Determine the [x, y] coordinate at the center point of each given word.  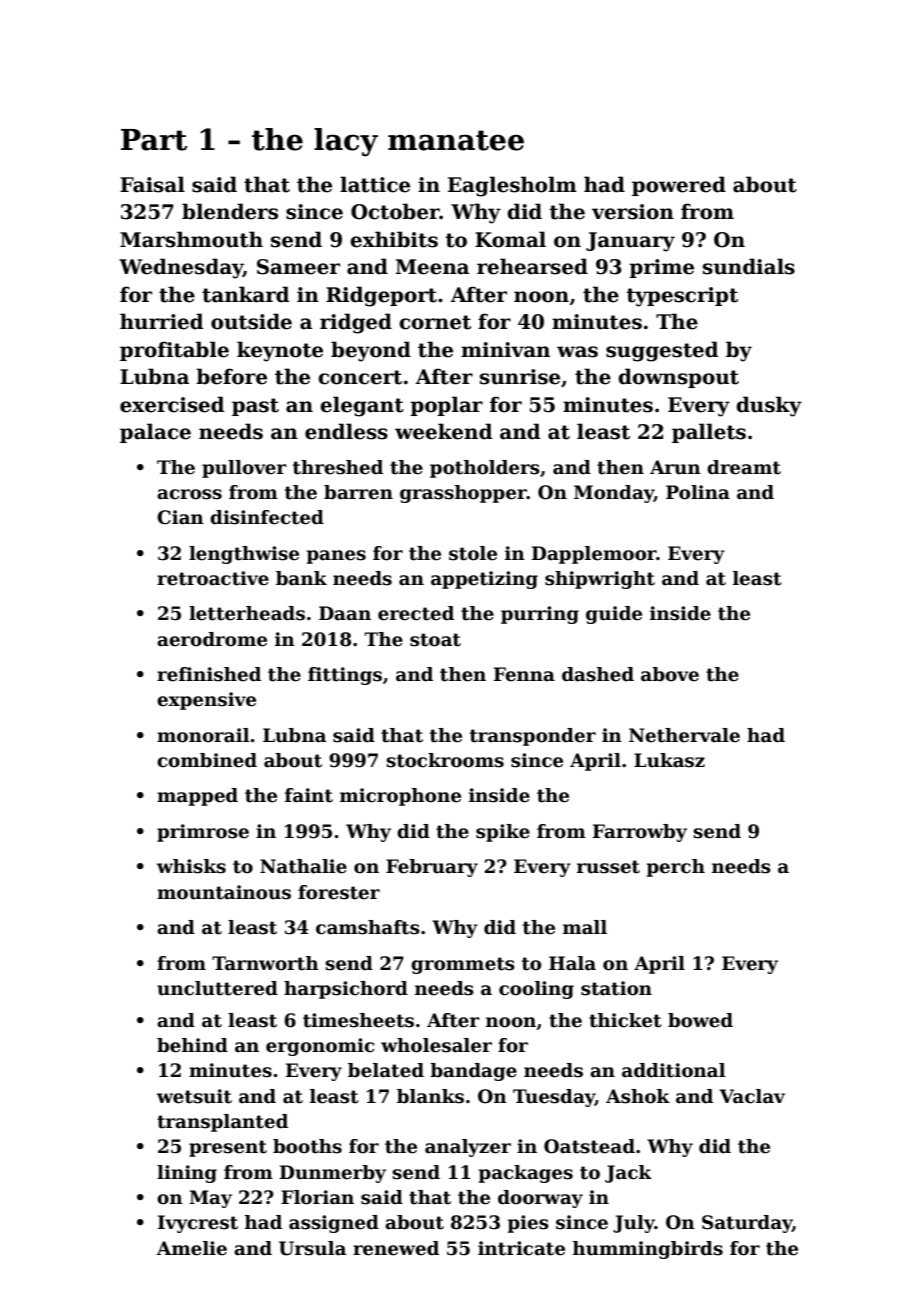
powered [679, 186]
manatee [456, 140]
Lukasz [669, 760]
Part [154, 140]
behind [192, 1045]
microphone [400, 797]
